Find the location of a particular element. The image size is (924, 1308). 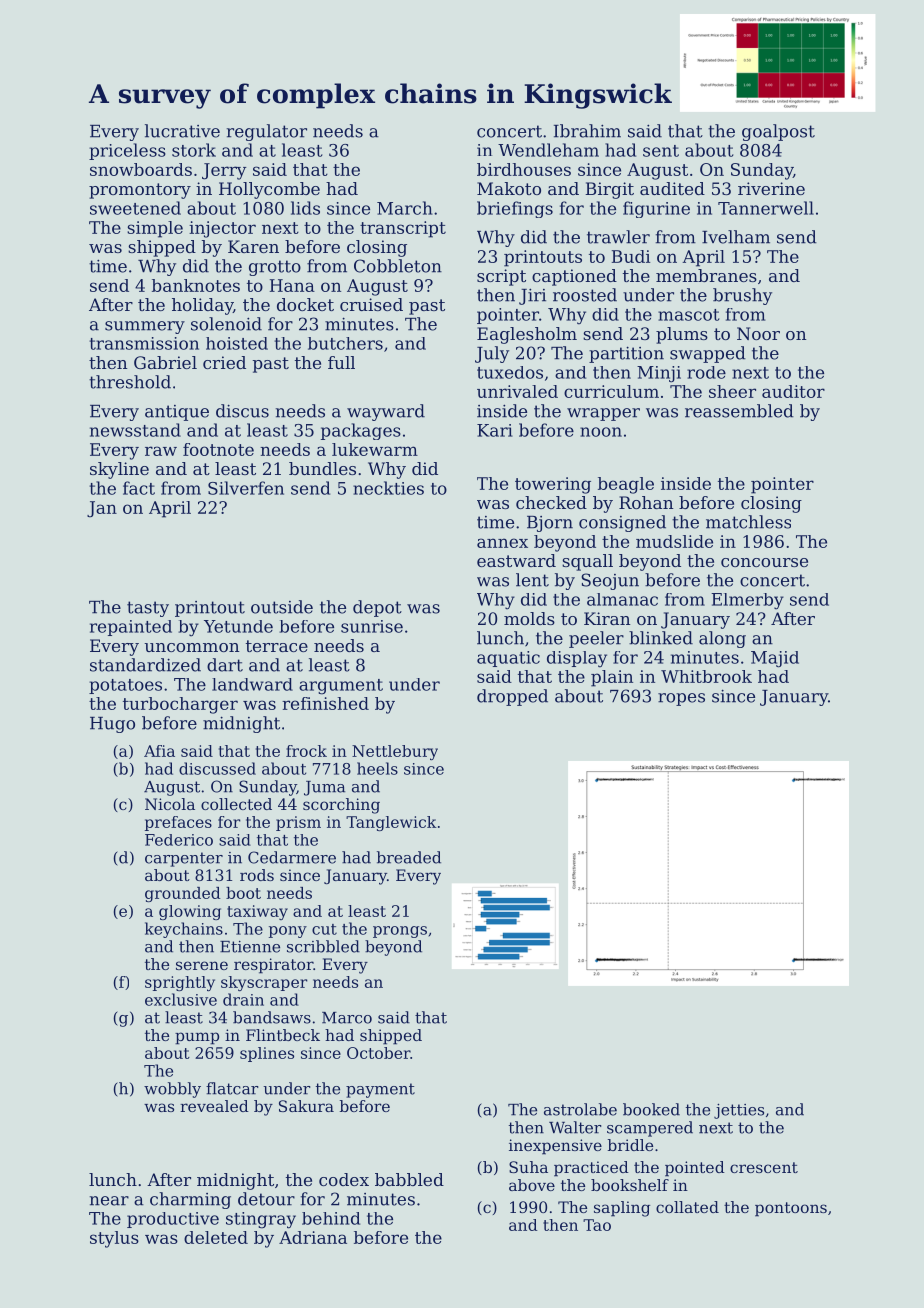

newsstand is located at coordinates (135, 430).
